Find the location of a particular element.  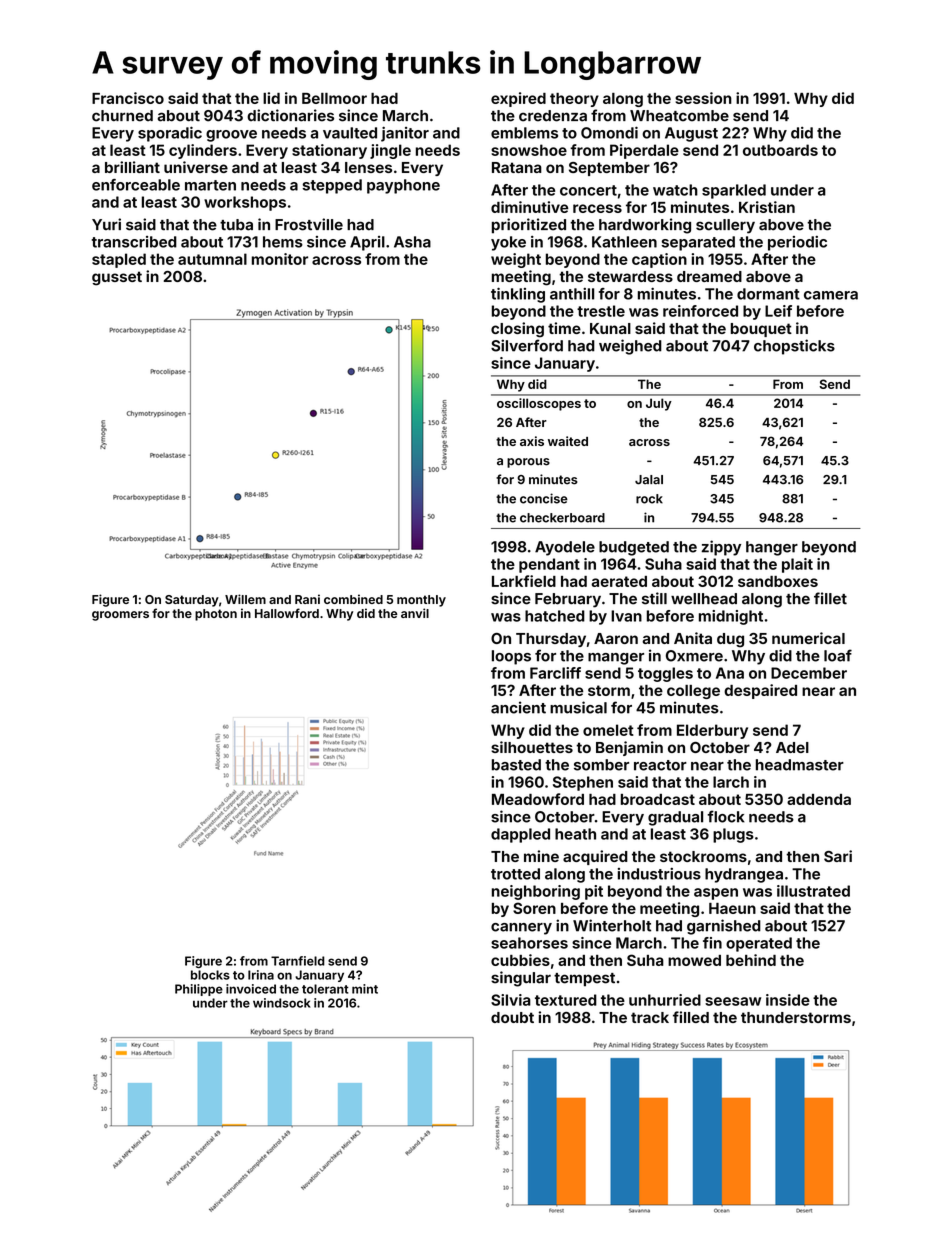

loaf is located at coordinates (838, 655).
